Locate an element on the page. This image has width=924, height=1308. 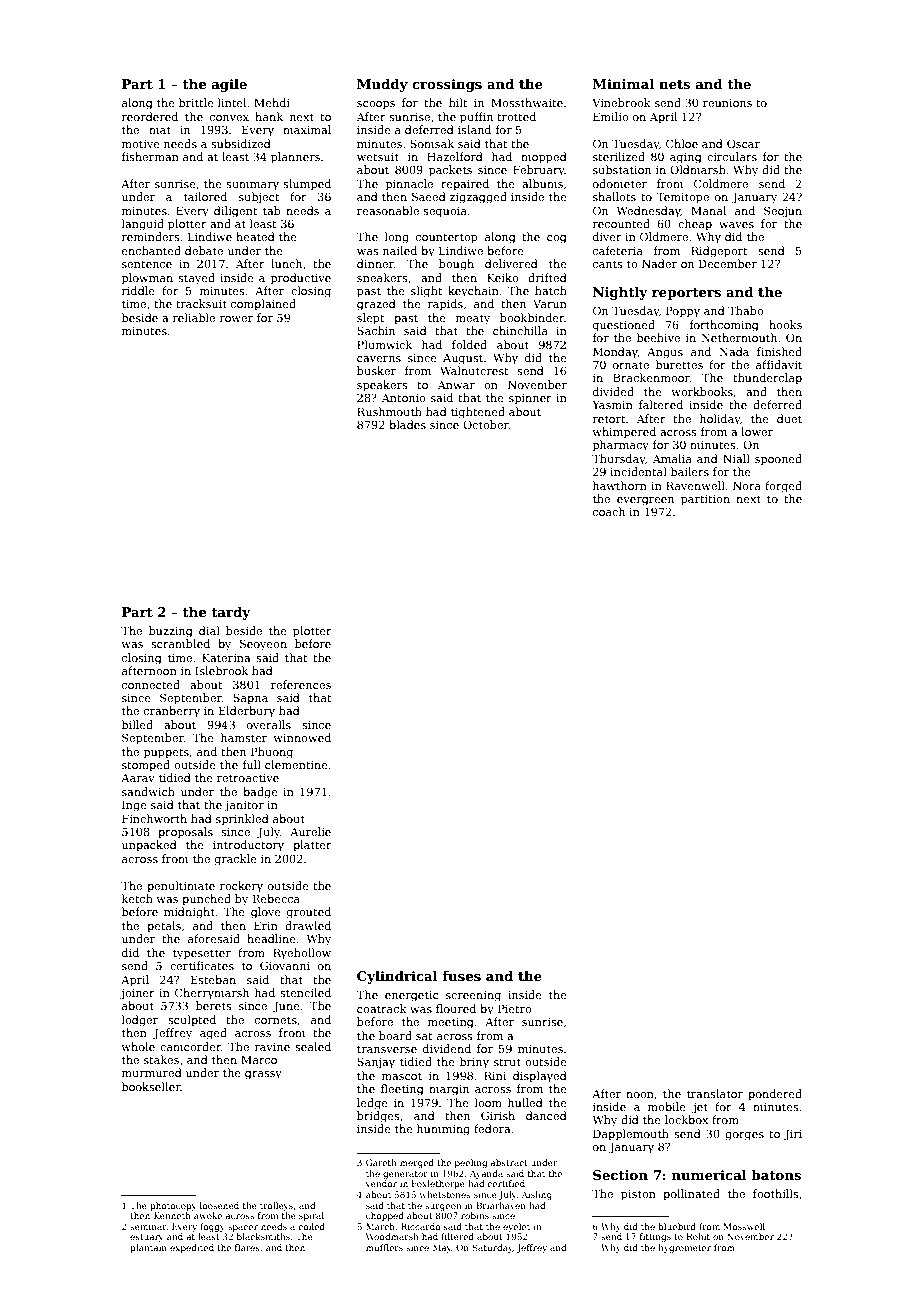
coatrack is located at coordinates (382, 1008).
